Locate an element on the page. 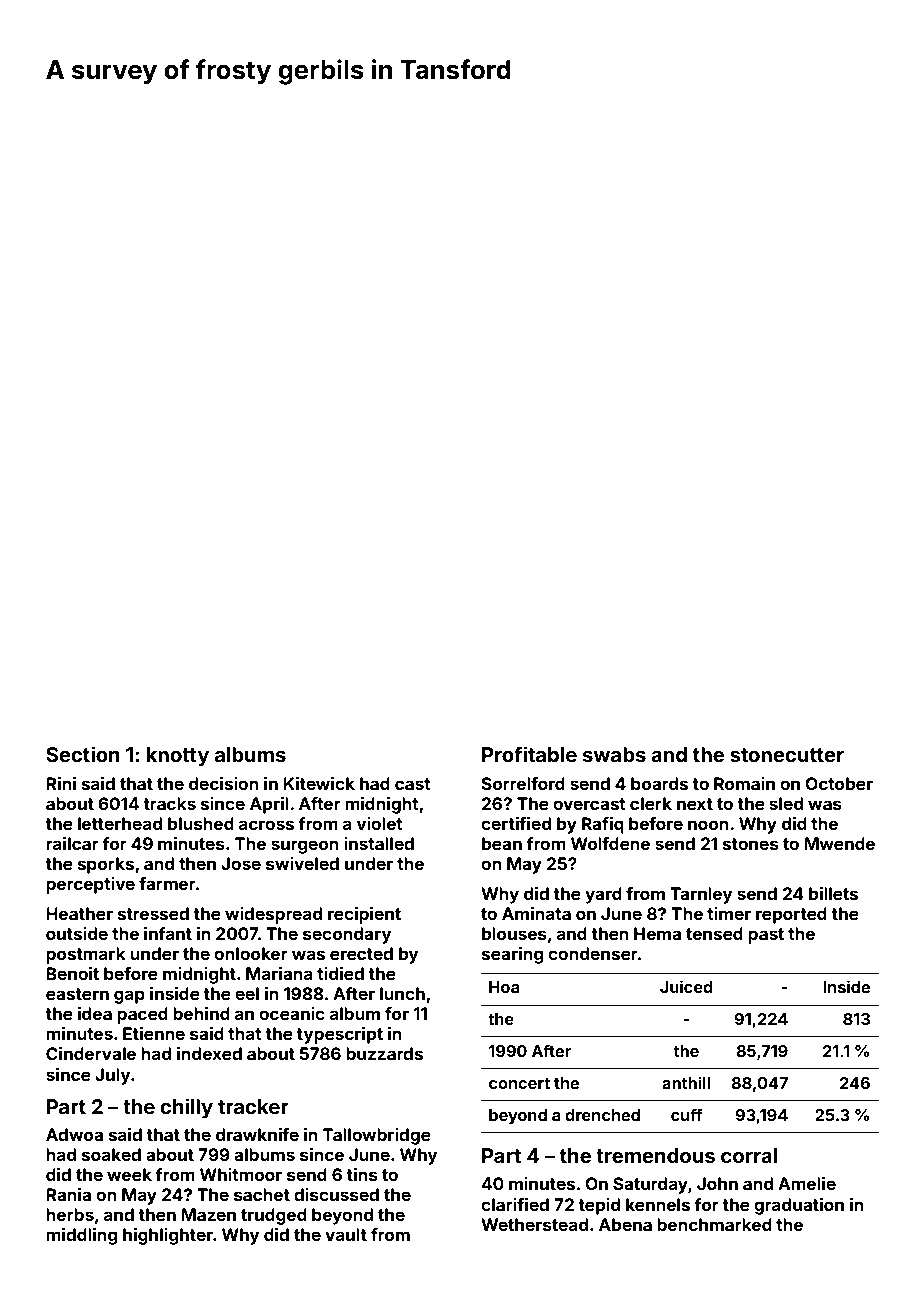 The image size is (924, 1314). benchmarked is located at coordinates (714, 1224).
